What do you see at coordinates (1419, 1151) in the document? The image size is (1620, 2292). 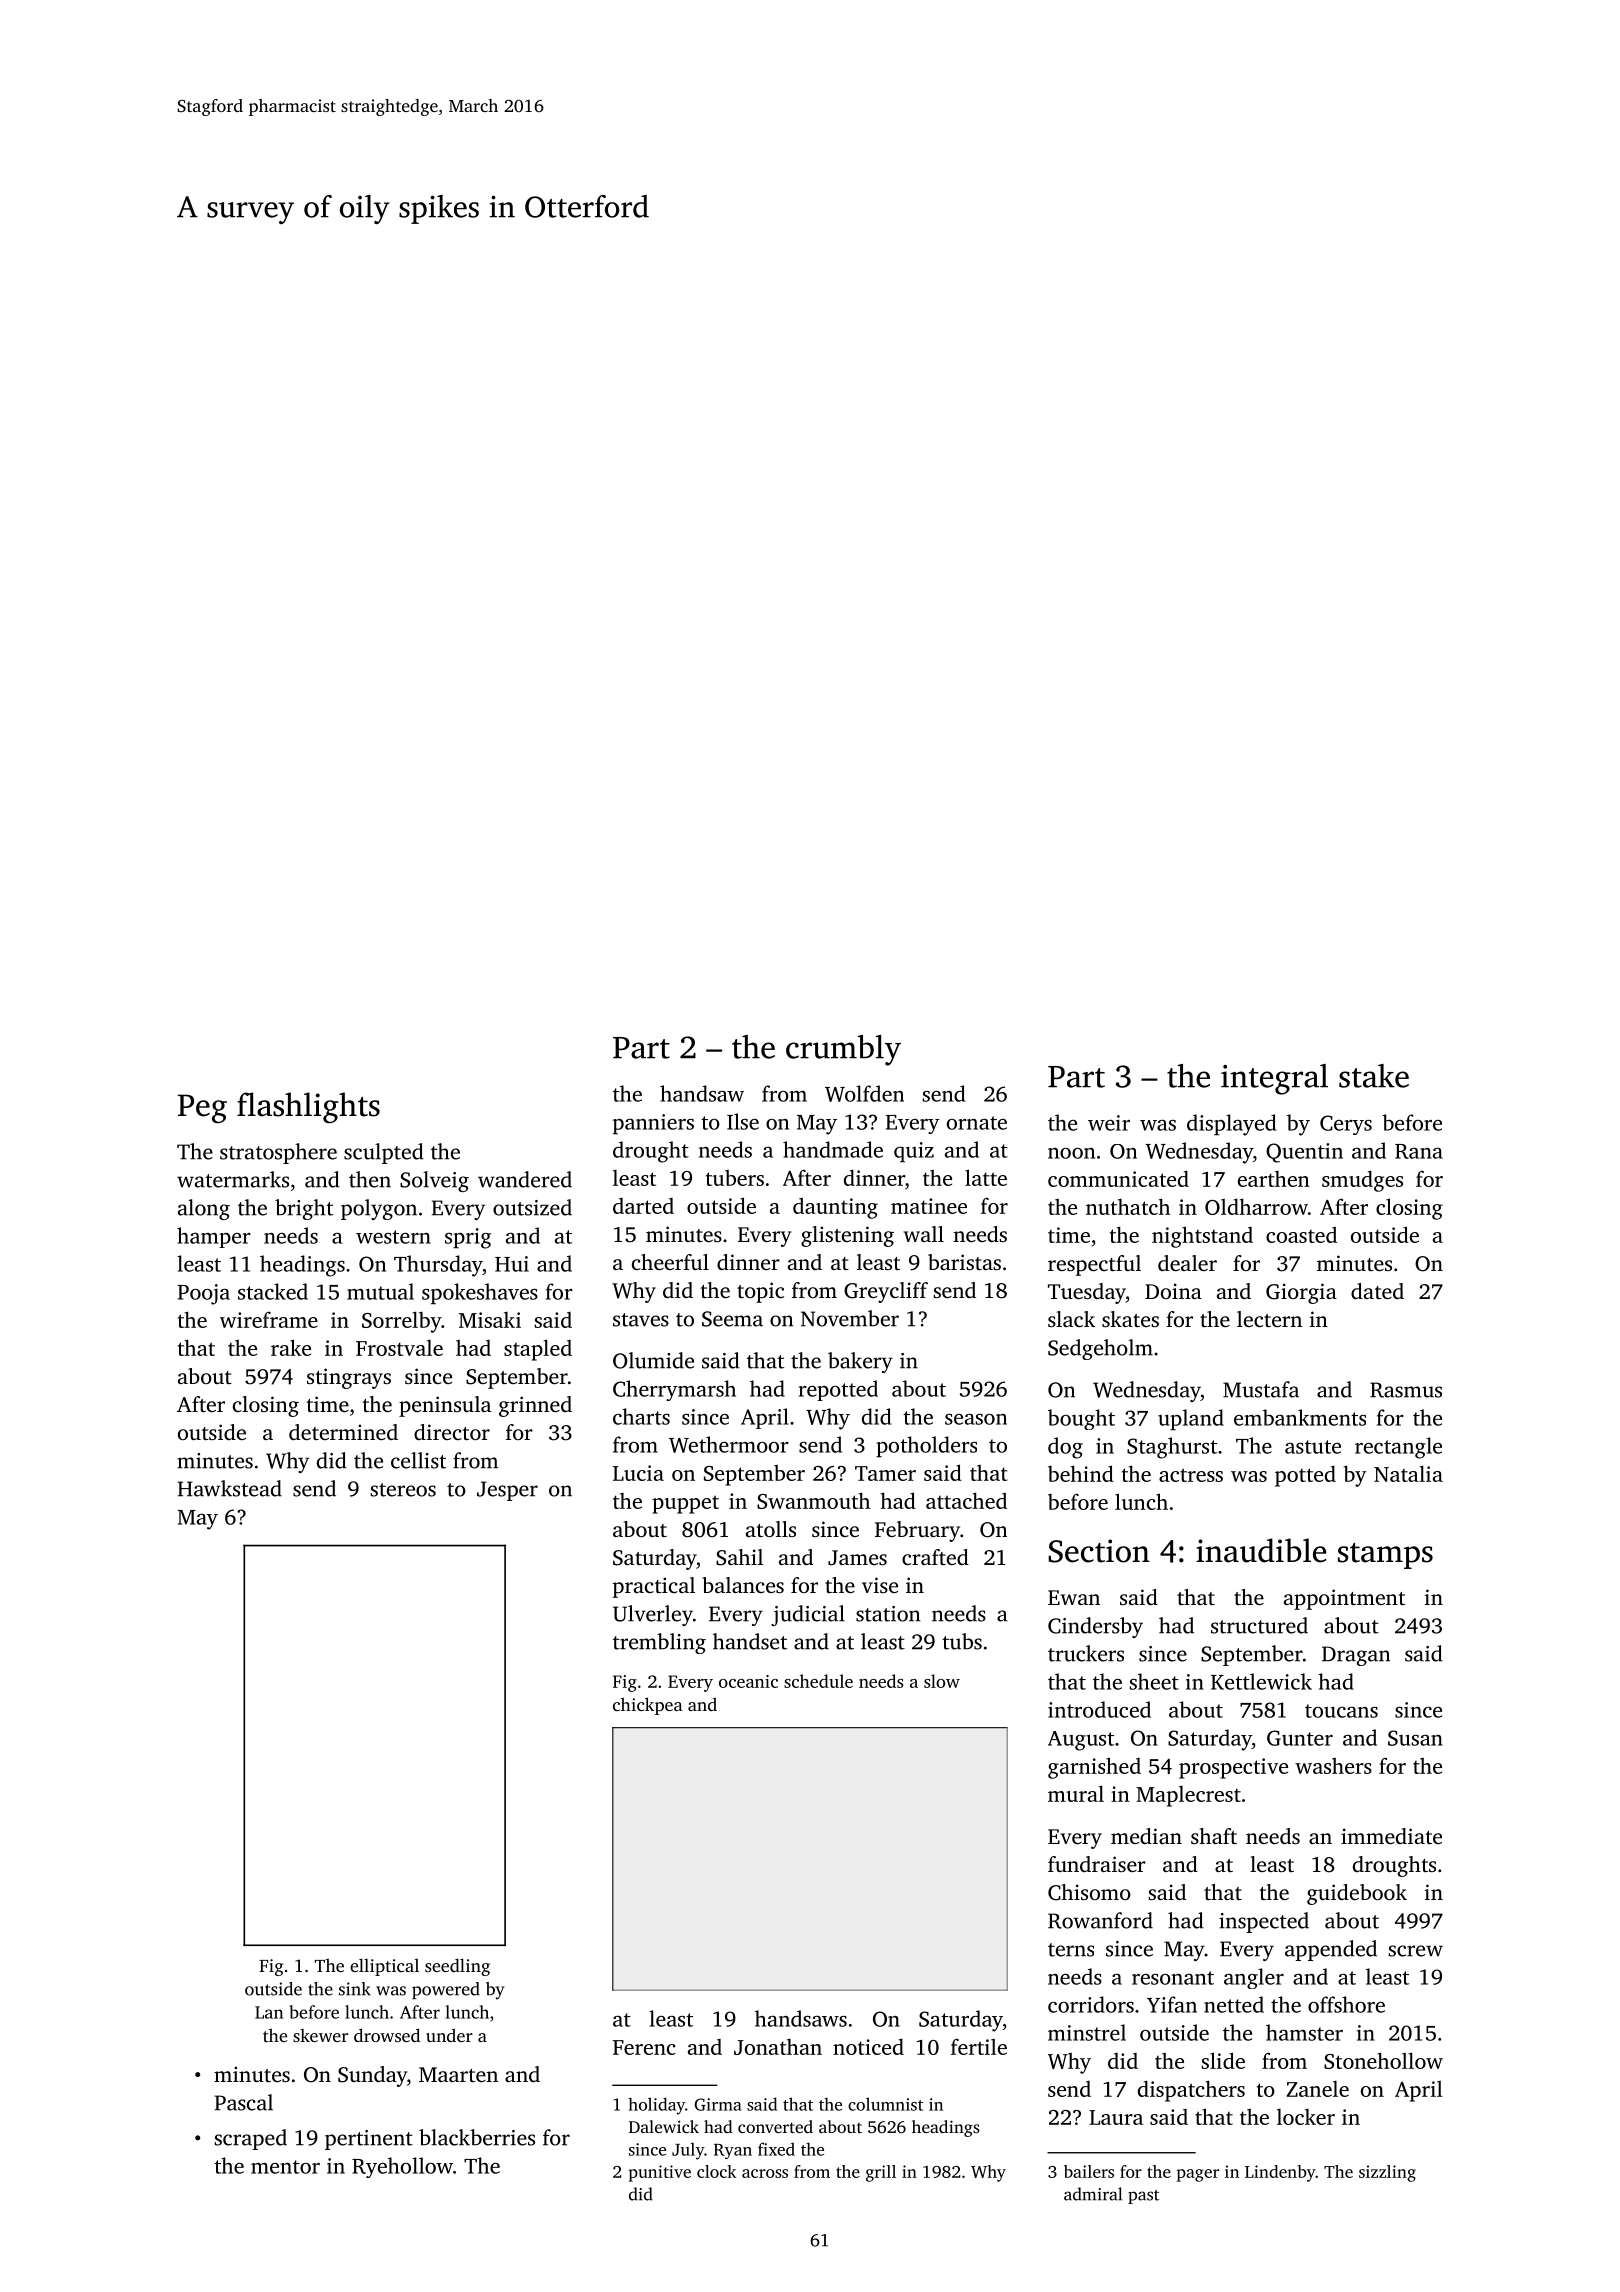 I see `Rana` at bounding box center [1419, 1151].
